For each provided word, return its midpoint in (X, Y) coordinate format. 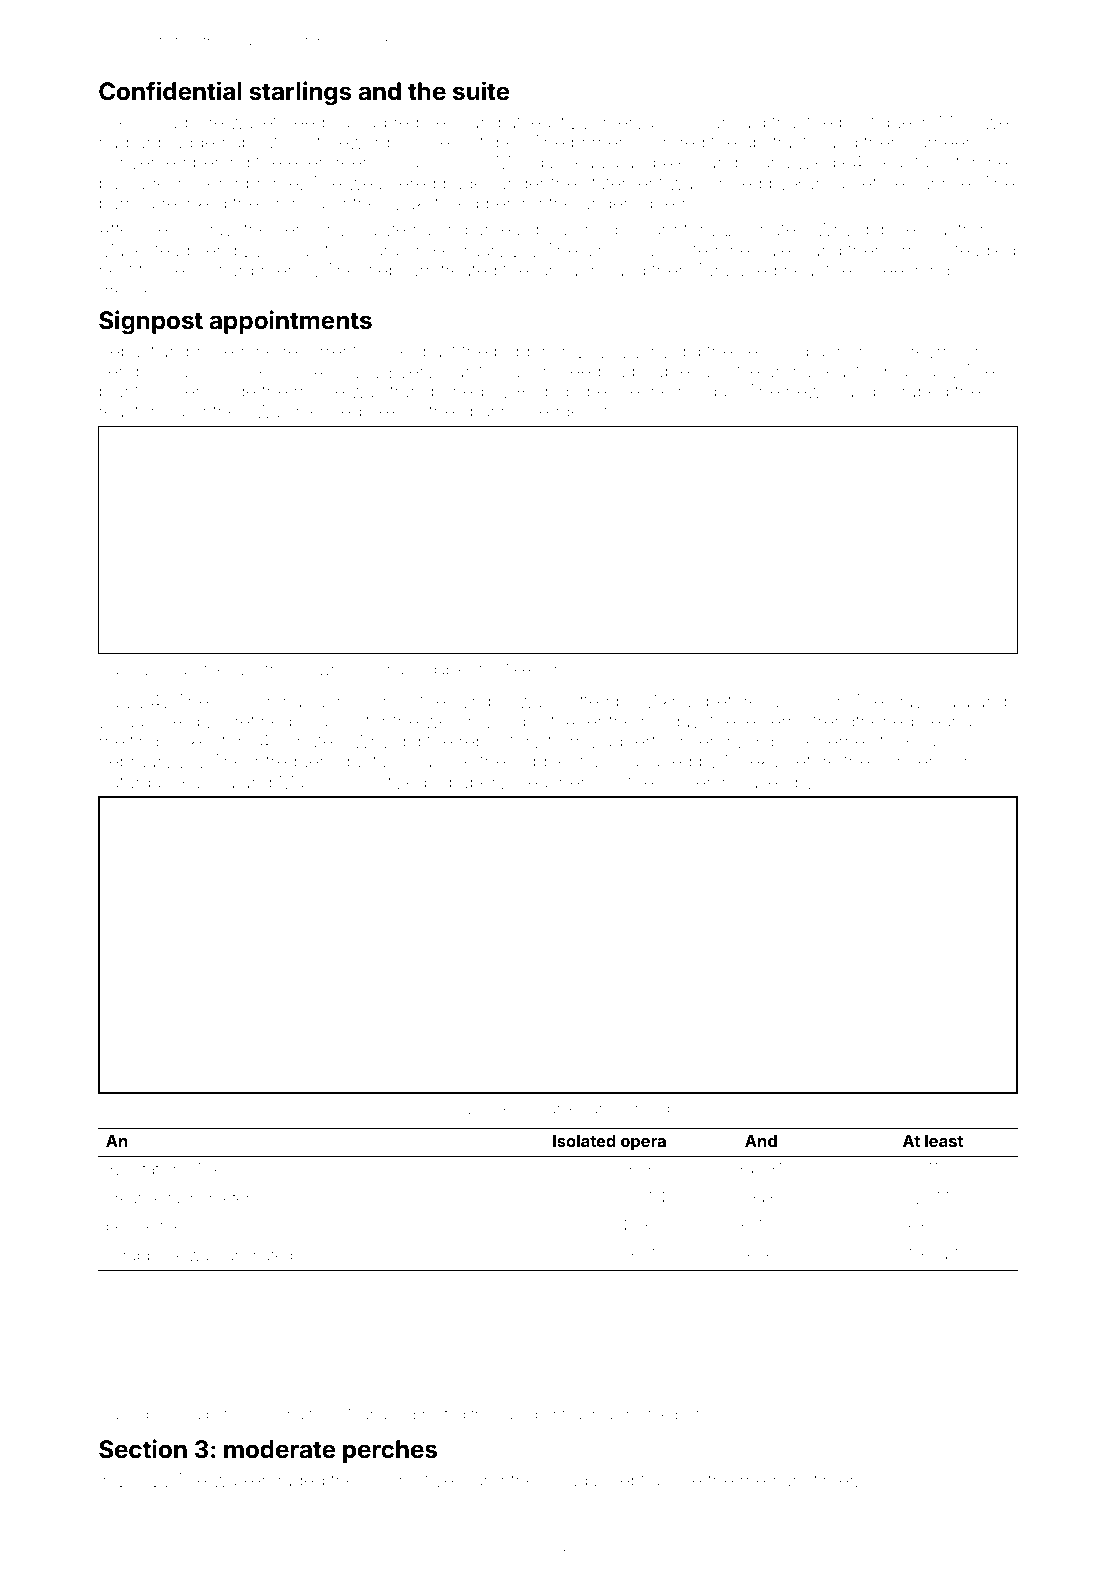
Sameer (938, 142)
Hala (952, 701)
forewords (358, 142)
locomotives (414, 1481)
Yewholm (333, 669)
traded (298, 1480)
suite (481, 91)
